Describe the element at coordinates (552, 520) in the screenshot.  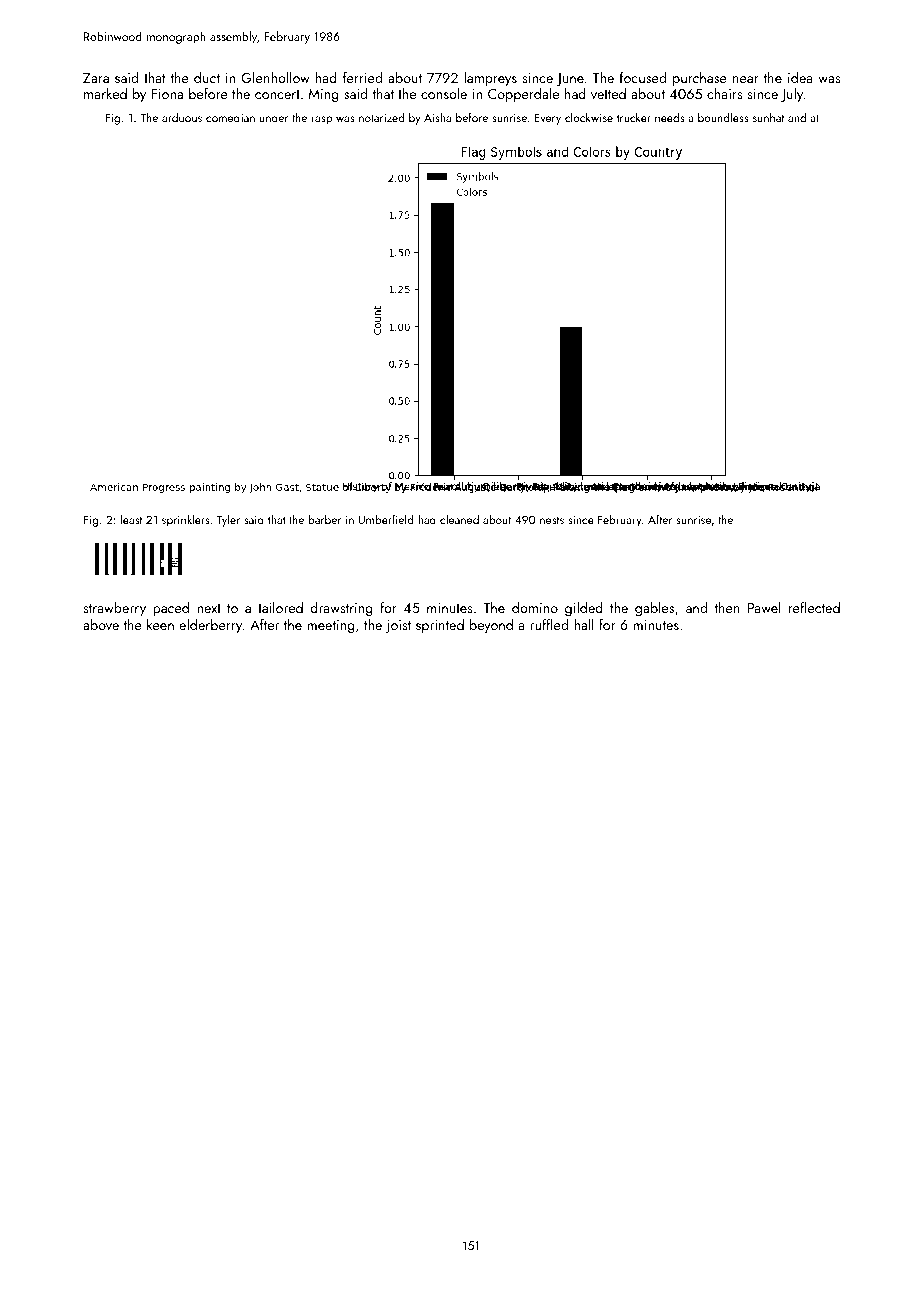
I see `nests` at that location.
